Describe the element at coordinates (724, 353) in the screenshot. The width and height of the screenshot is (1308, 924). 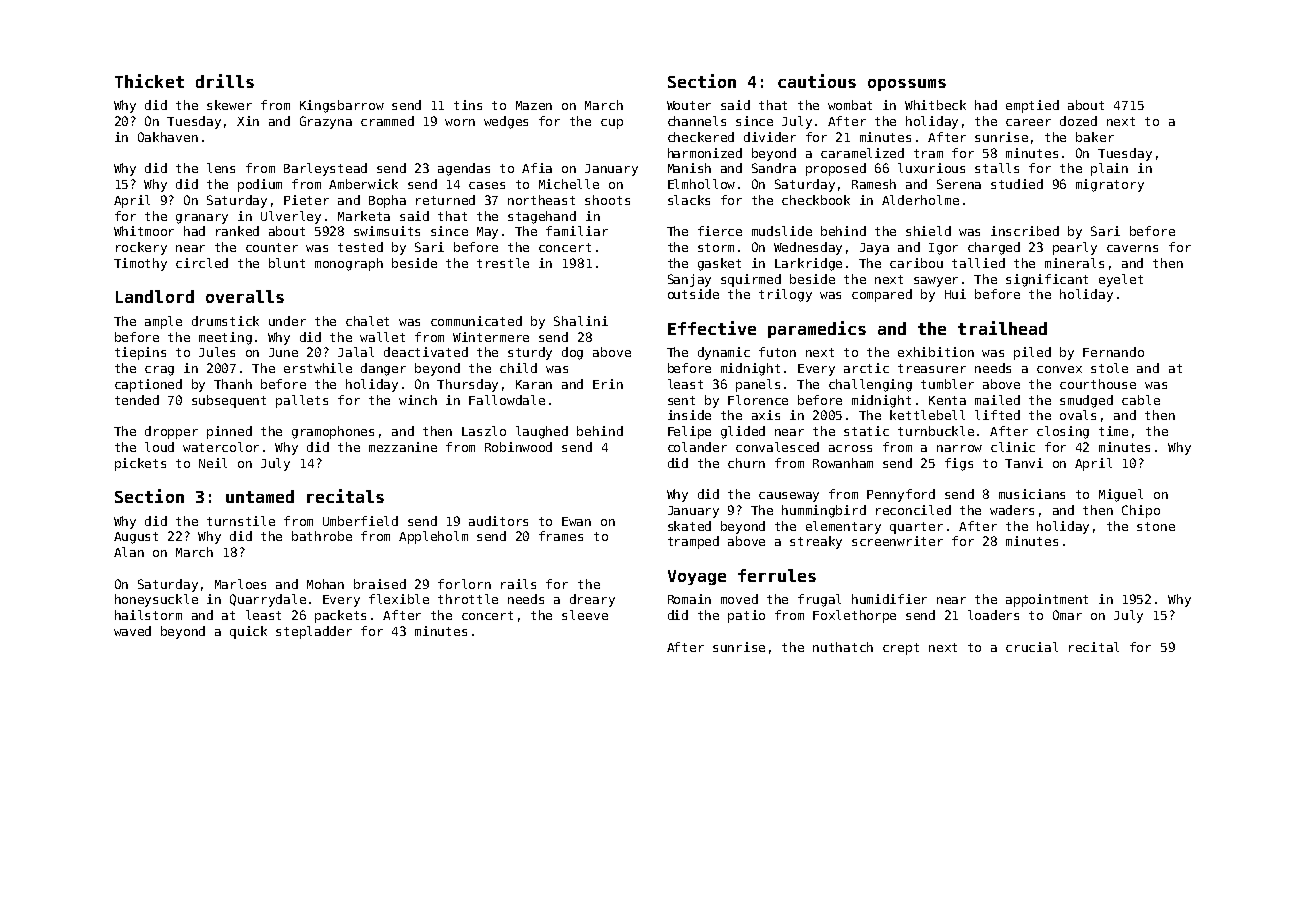
I see `dynamic` at that location.
